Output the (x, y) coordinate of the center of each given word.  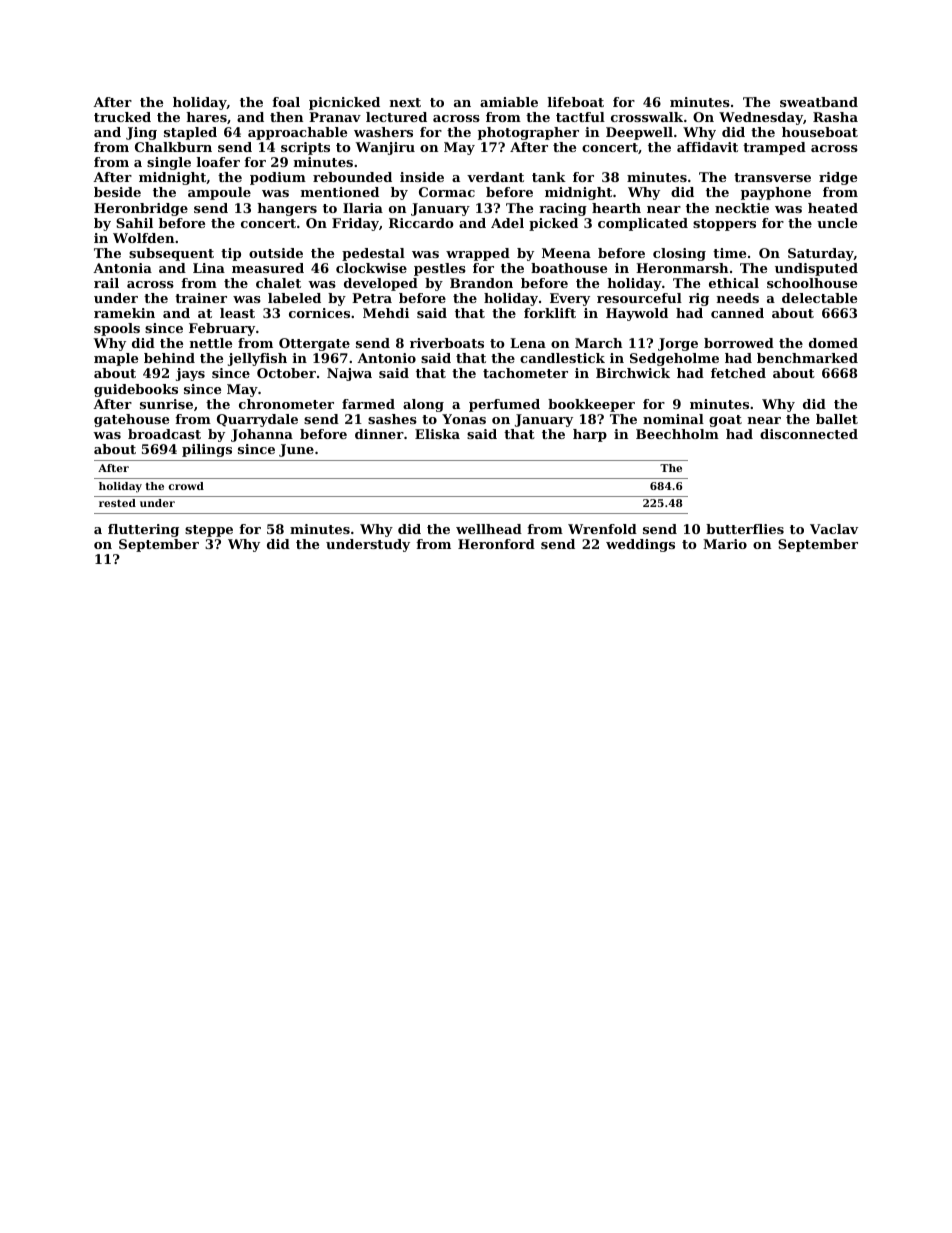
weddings (640, 545)
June (296, 450)
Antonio (386, 358)
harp (590, 435)
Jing (141, 133)
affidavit (707, 147)
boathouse (569, 268)
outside (276, 253)
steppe (209, 531)
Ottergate (314, 344)
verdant (495, 177)
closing (679, 254)
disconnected (809, 434)
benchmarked (807, 358)
